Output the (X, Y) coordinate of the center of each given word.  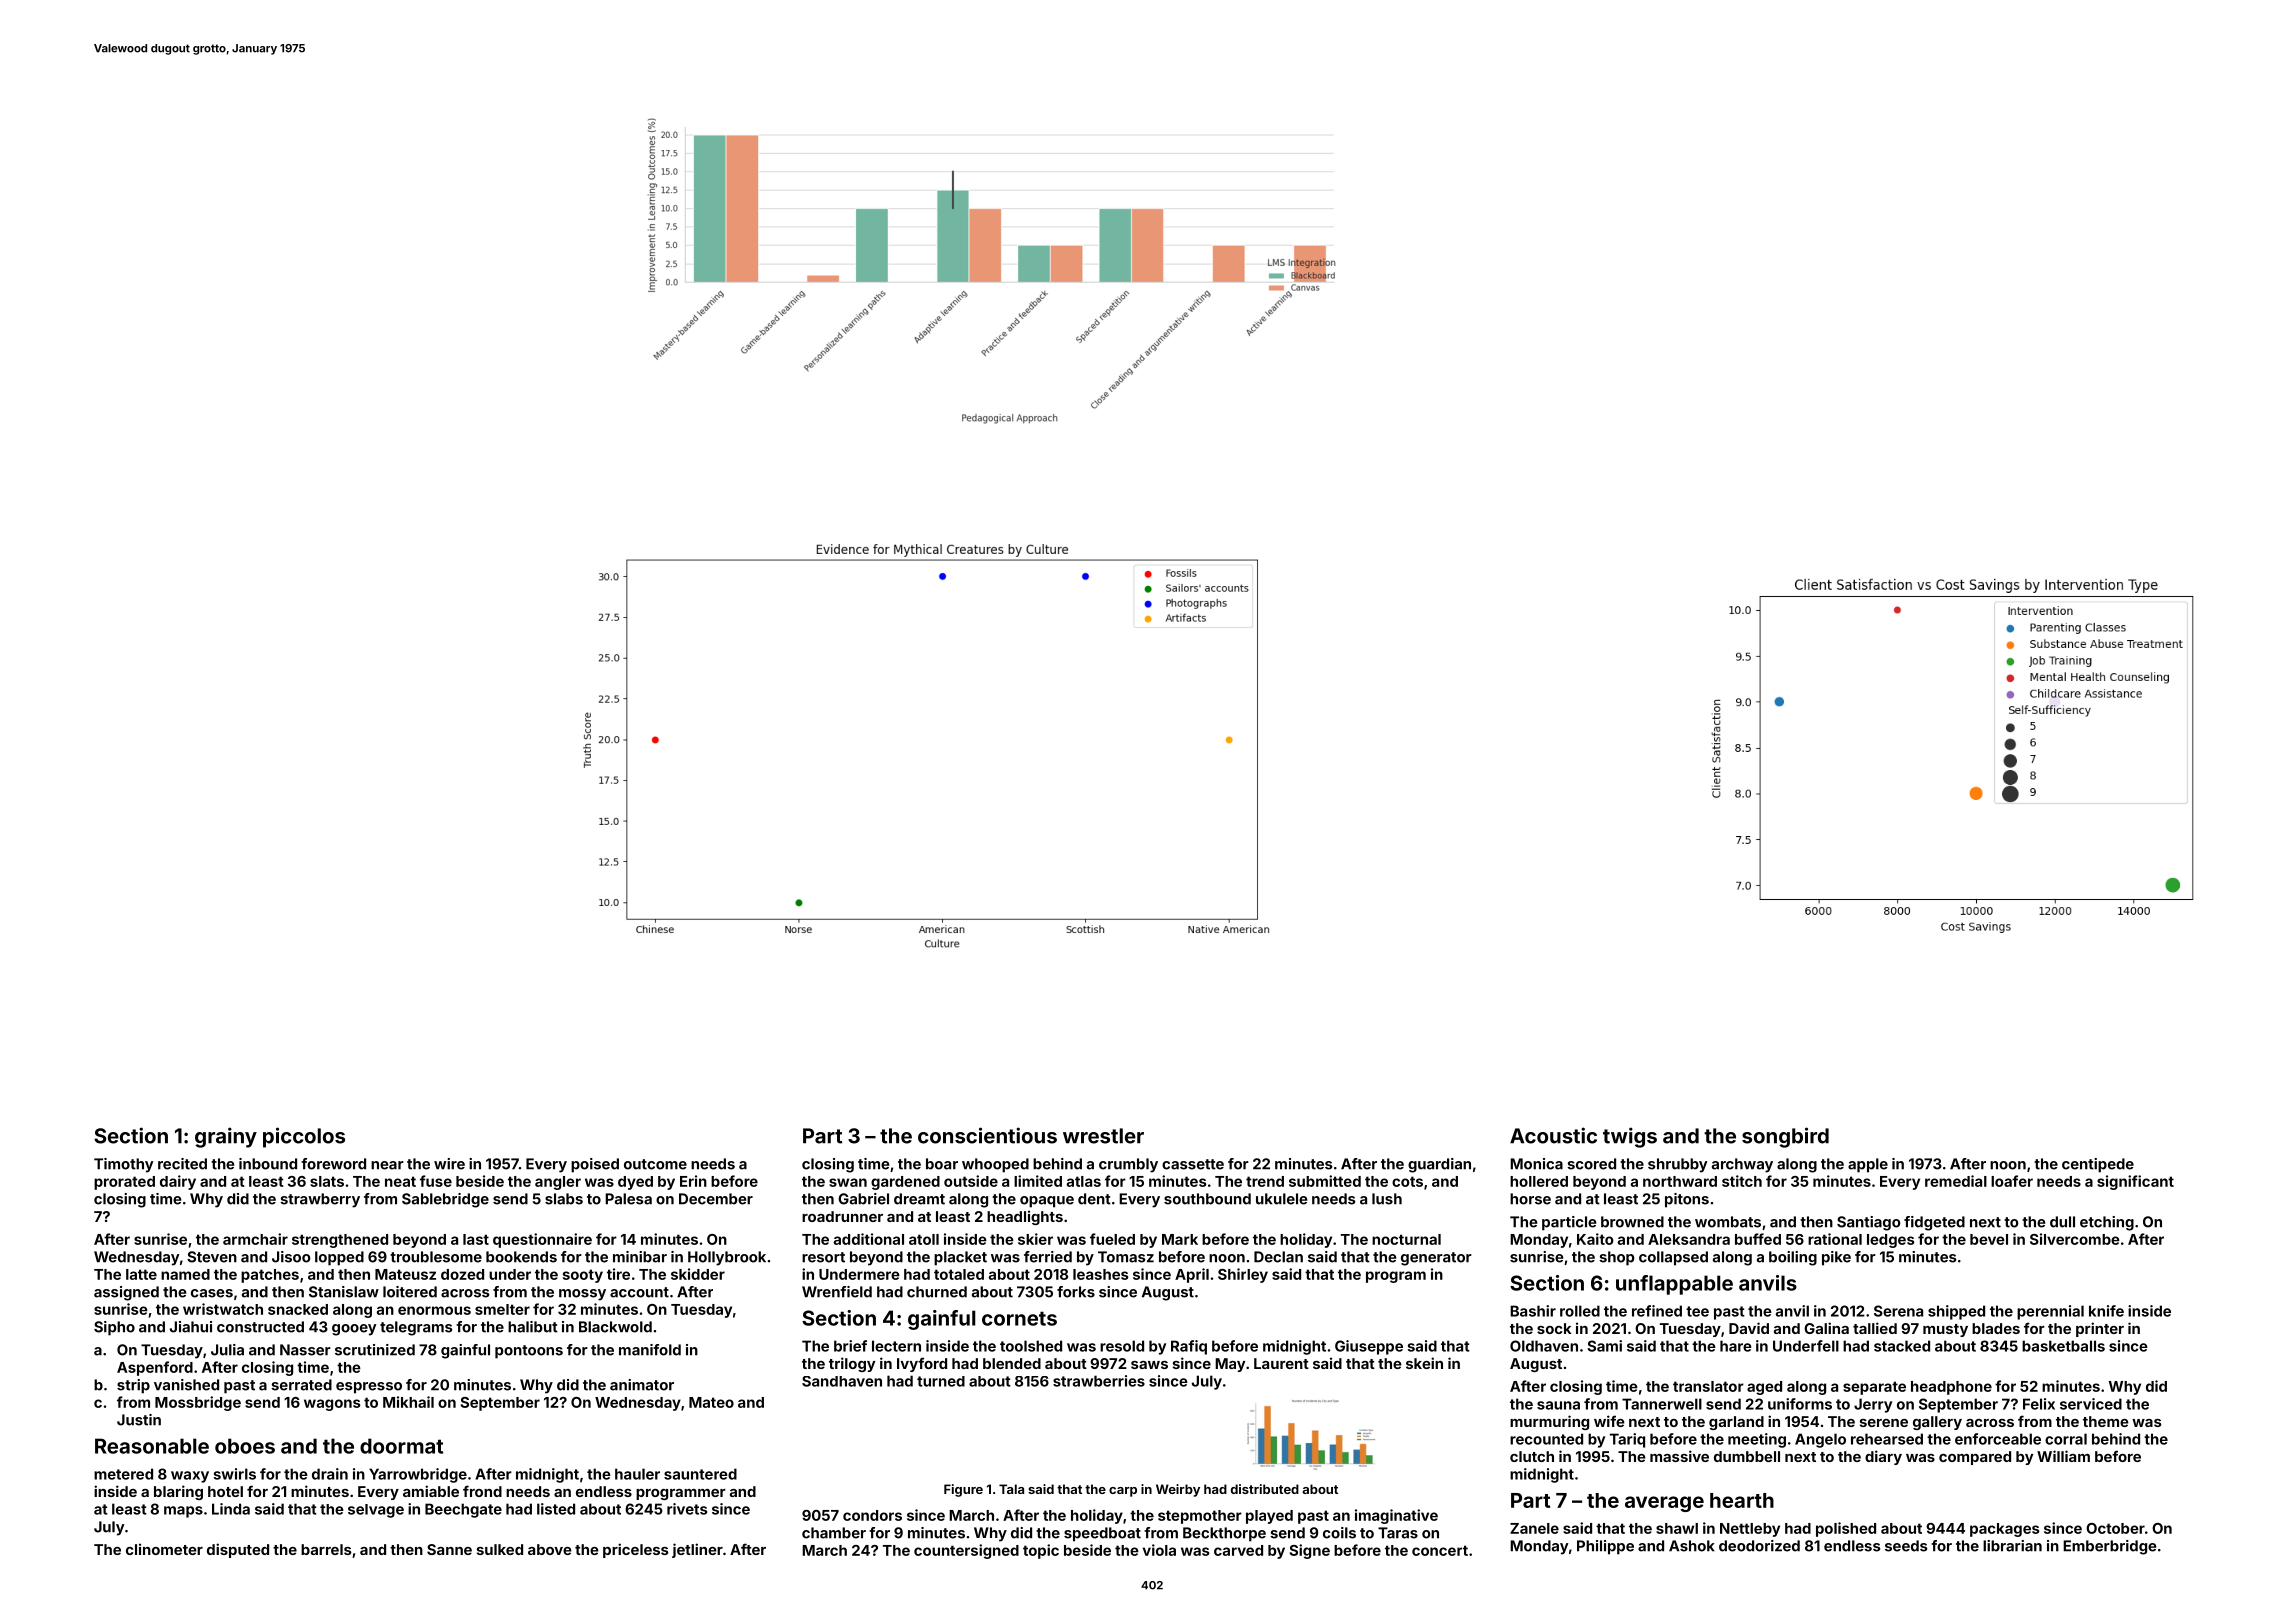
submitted (1325, 1181)
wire (449, 1164)
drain (330, 1474)
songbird (1785, 1137)
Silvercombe (2075, 1239)
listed (556, 1509)
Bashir (1533, 1311)
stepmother (1200, 1517)
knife (2106, 1311)
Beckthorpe (1224, 1534)
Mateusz (405, 1274)
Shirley (1243, 1275)
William (2063, 1456)
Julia (227, 1350)
